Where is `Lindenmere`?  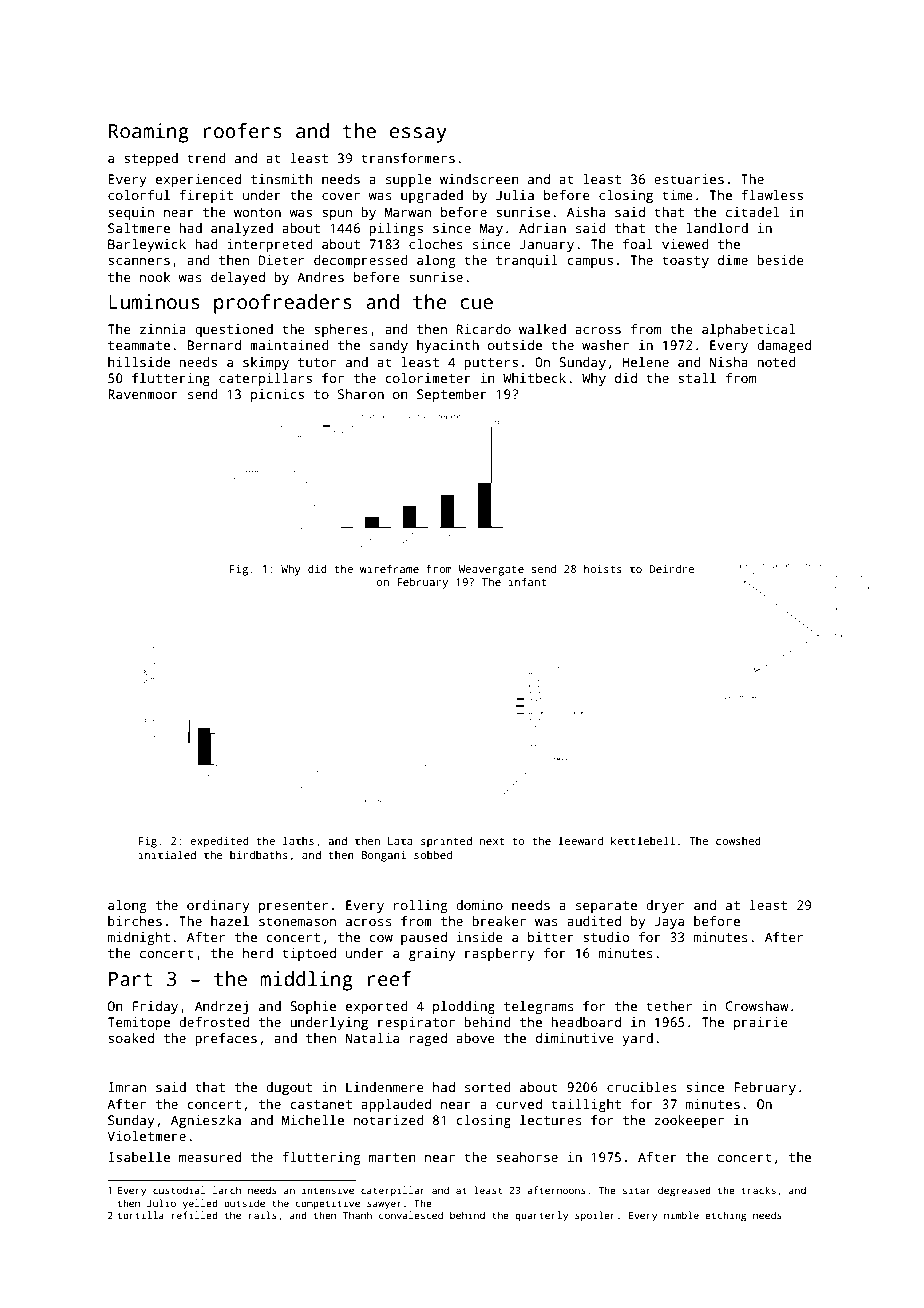 Lindenmere is located at coordinates (385, 1087).
